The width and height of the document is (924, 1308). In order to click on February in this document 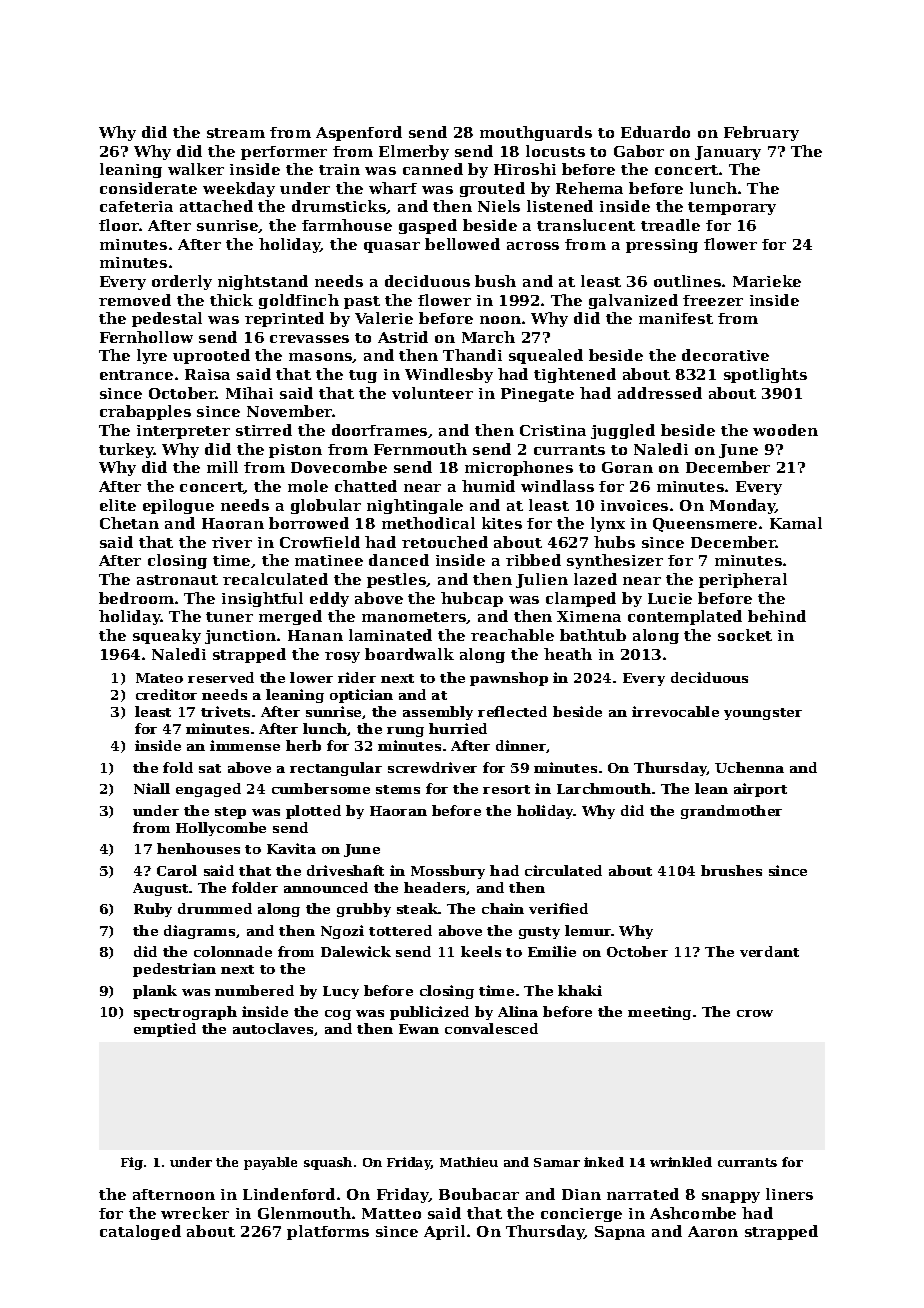, I will do `click(761, 133)`.
